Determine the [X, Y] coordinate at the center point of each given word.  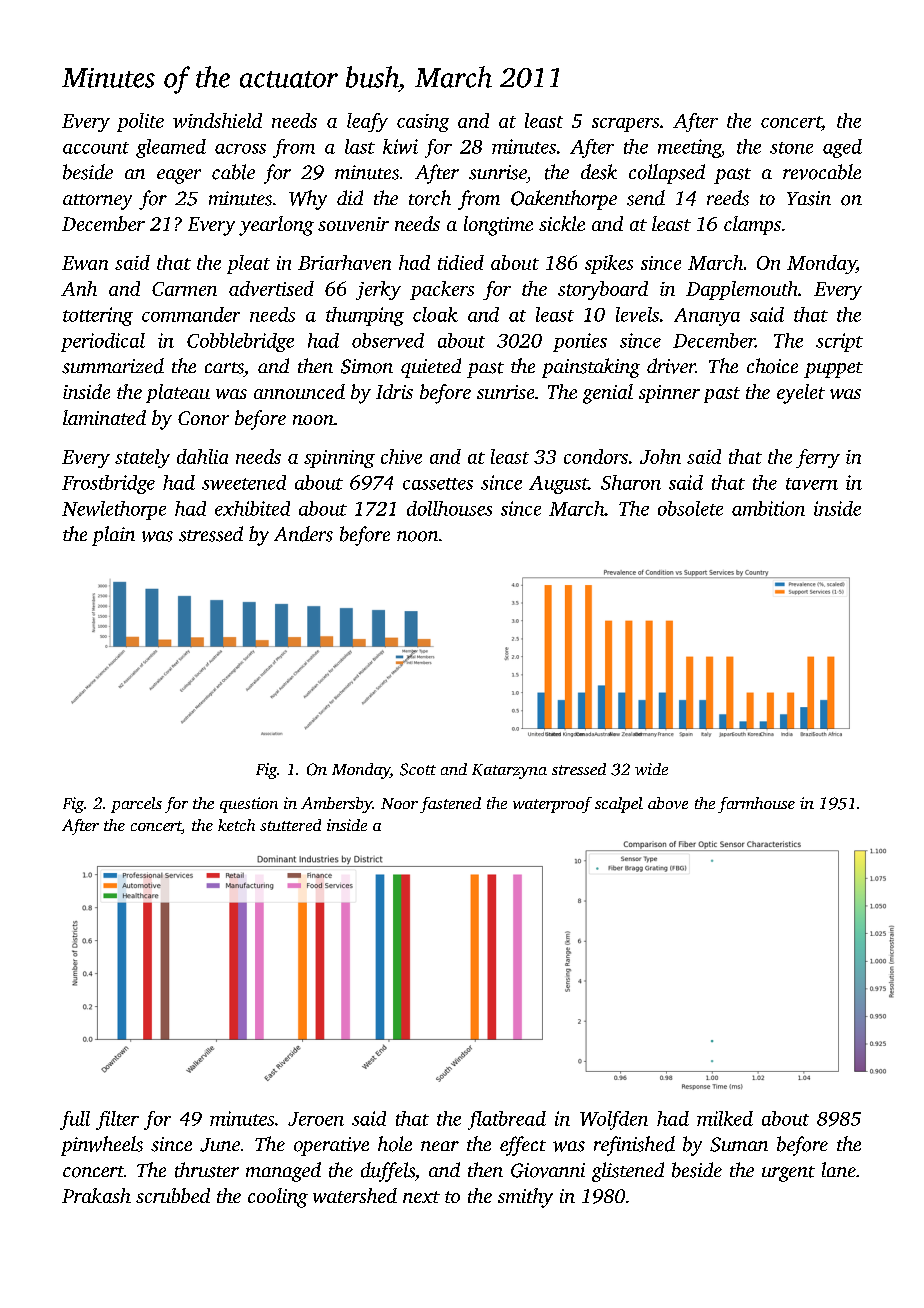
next [421, 1197]
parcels [136, 805]
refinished [634, 1146]
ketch [236, 825]
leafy [367, 122]
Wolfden [614, 1120]
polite [140, 122]
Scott [418, 769]
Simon [367, 366]
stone [791, 148]
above [668, 803]
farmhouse [756, 805]
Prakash [96, 1195]
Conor [203, 418]
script [839, 342]
